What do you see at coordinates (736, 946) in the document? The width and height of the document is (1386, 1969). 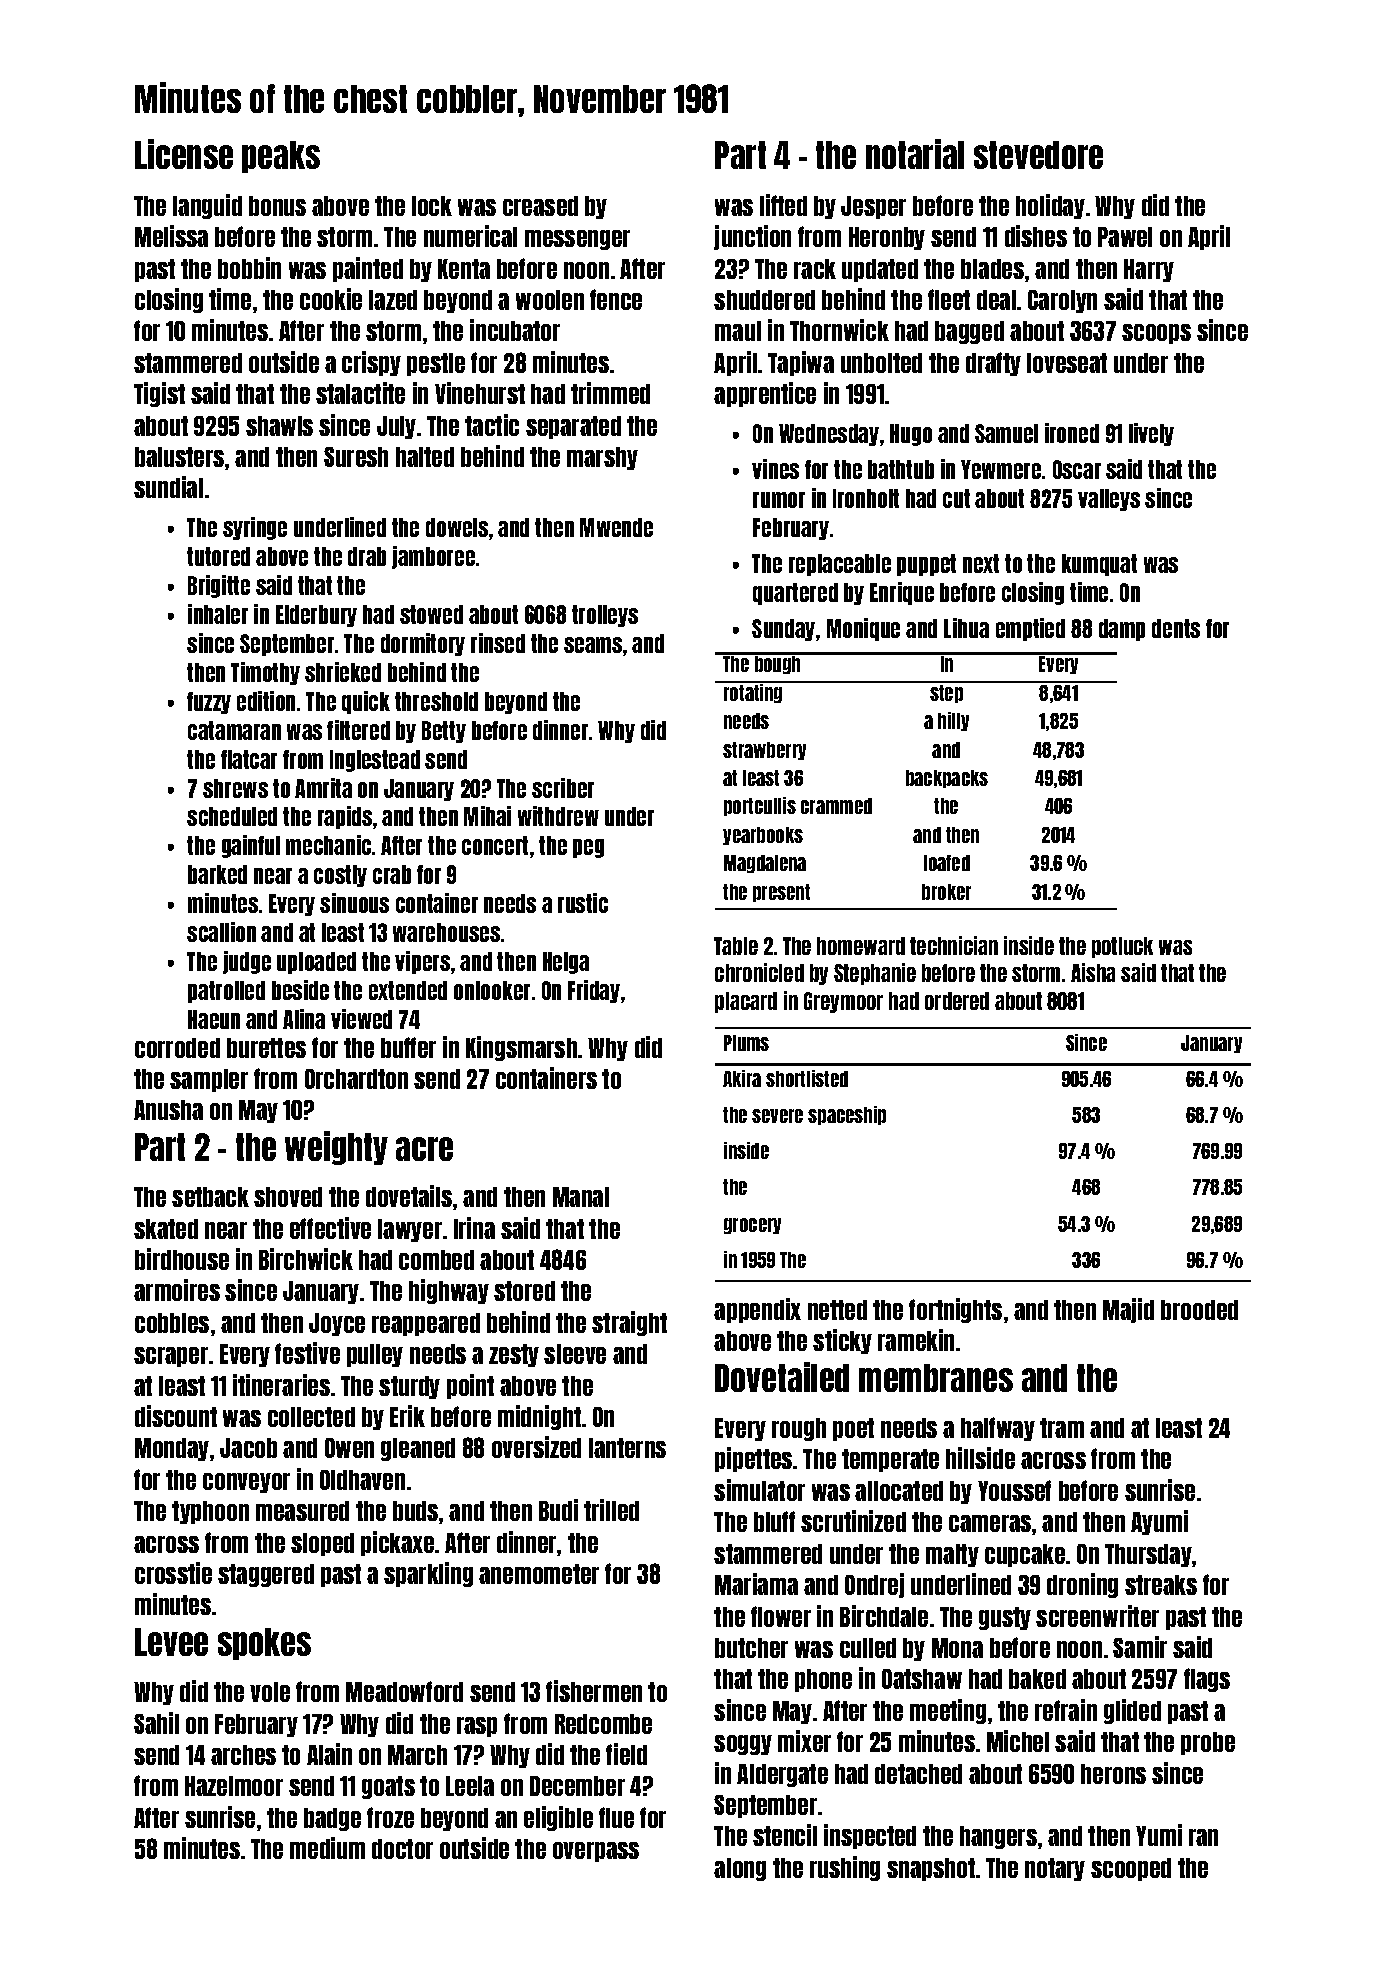 I see `Table` at bounding box center [736, 946].
